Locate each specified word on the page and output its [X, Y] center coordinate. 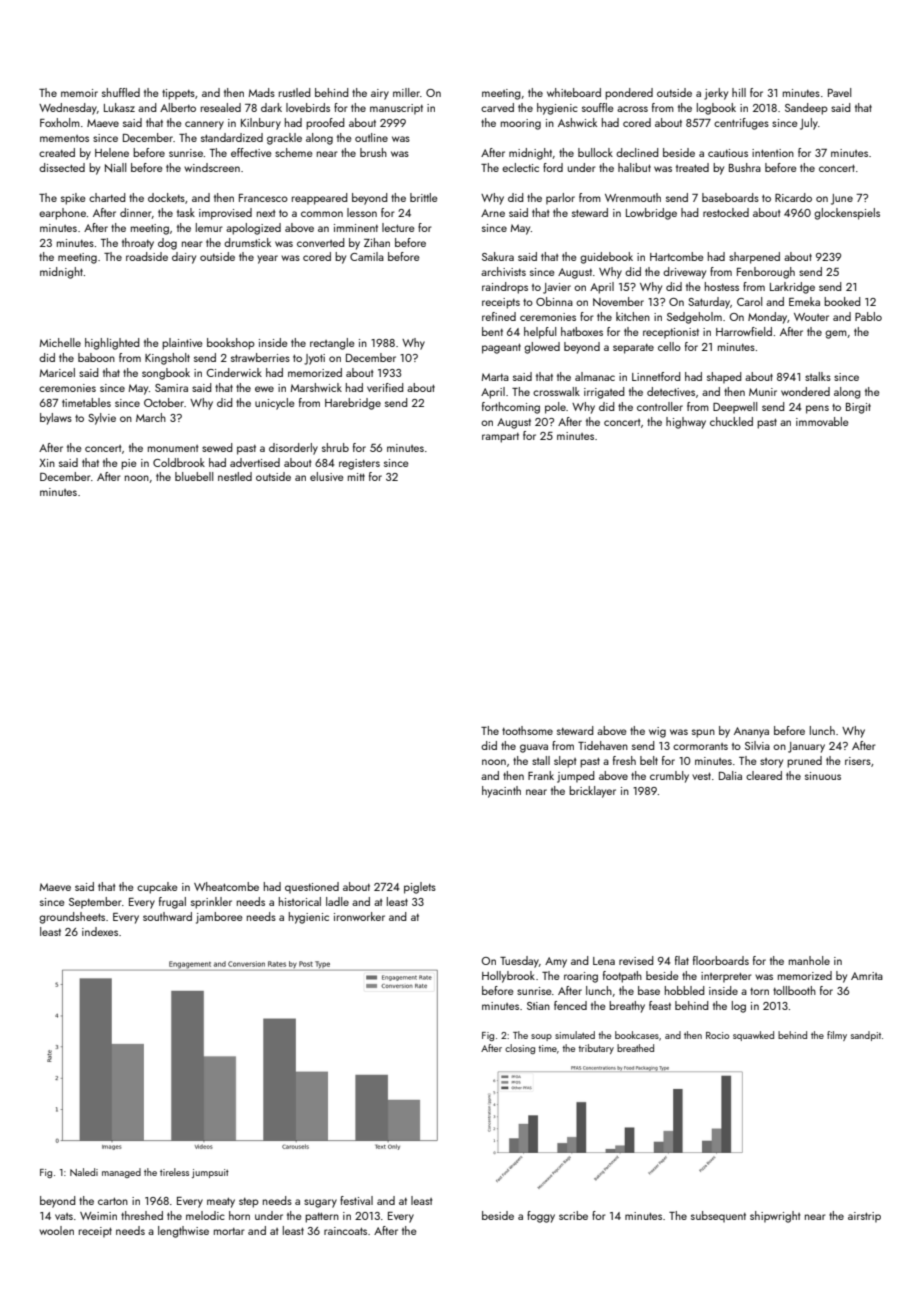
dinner [136, 212]
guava [534, 748]
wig [657, 732]
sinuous [823, 776]
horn [239, 1215]
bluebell [194, 476]
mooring [521, 124]
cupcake [157, 888]
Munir [763, 392]
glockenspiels [847, 214]
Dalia [730, 775]
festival [356, 1200]
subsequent [718, 1216]
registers [359, 464]
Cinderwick [234, 372]
